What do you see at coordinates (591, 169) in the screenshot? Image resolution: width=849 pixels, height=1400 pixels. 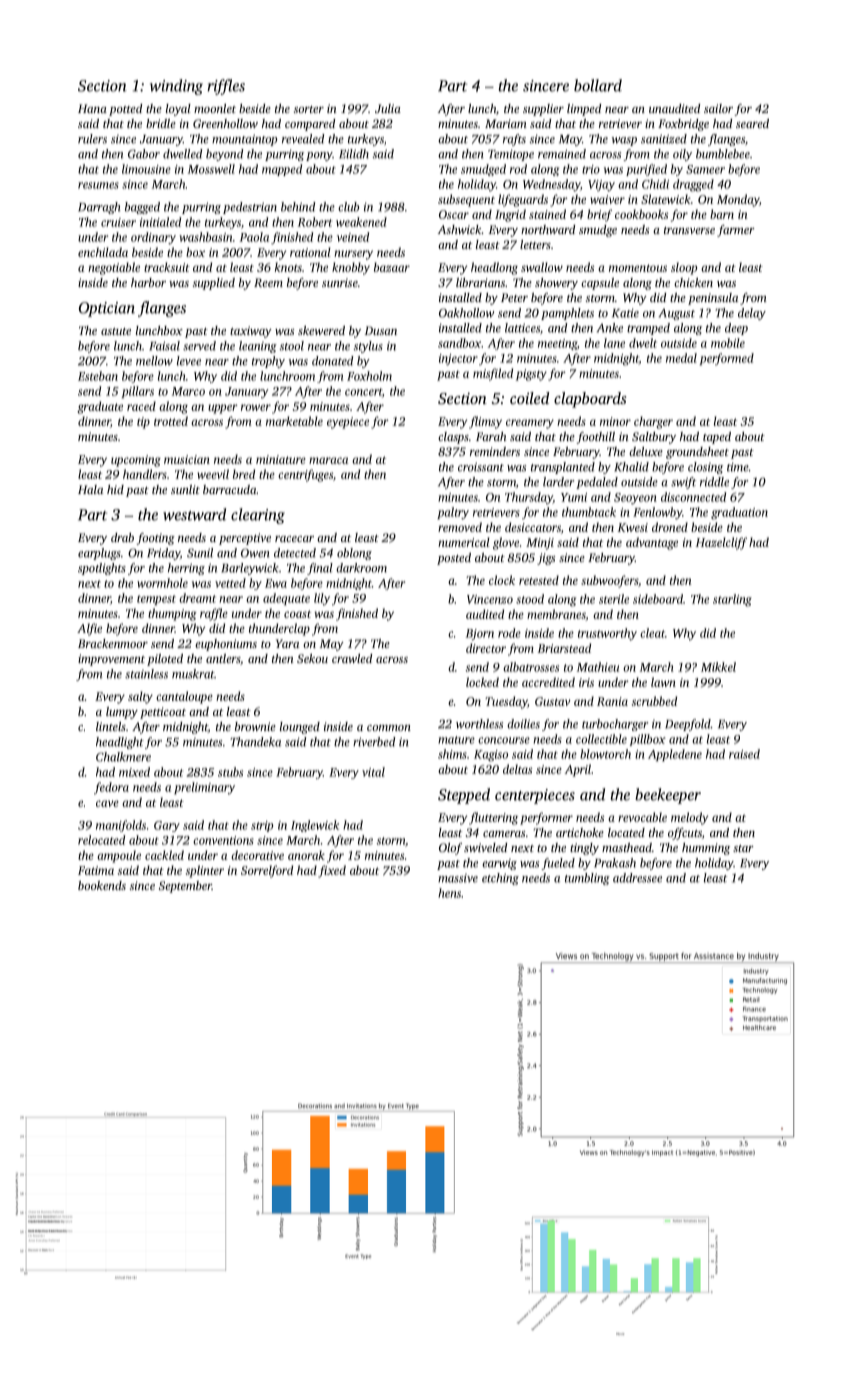 I see `trio` at bounding box center [591, 169].
